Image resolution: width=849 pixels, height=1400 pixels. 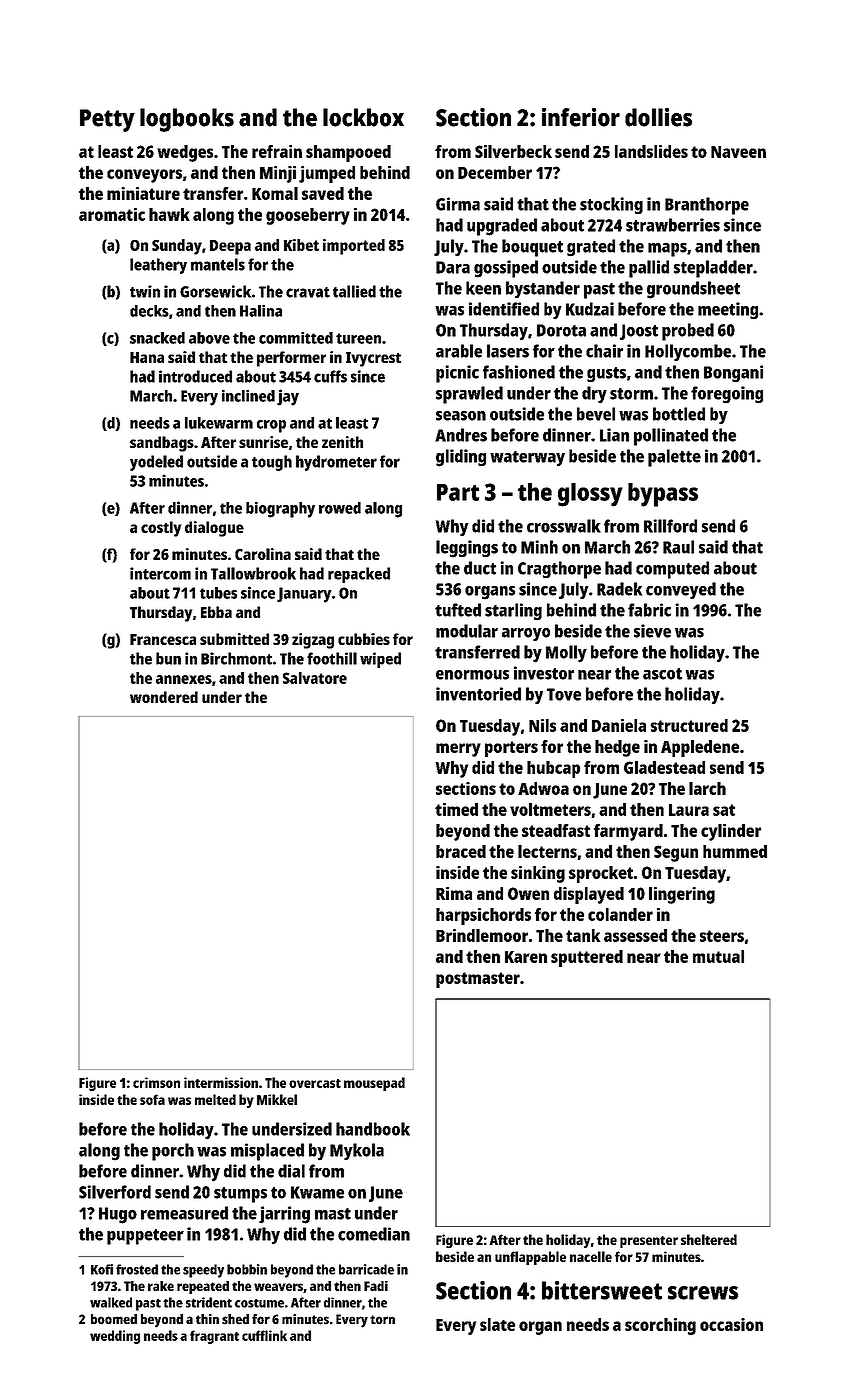 I want to click on unflappable, so click(x=530, y=1258).
